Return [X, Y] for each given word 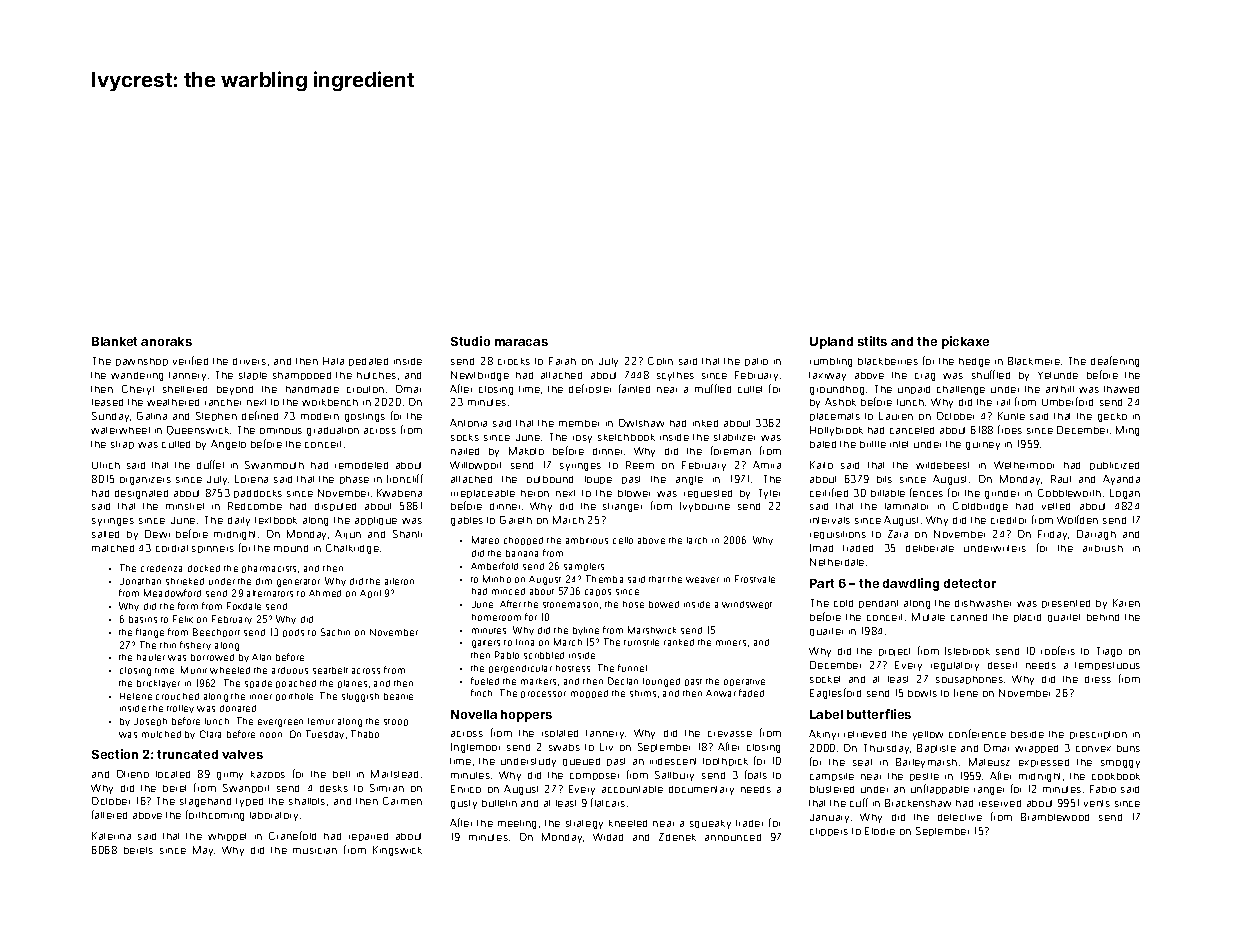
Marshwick [652, 630]
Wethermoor [1024, 465]
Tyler [769, 494]
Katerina [111, 836]
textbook [276, 520]
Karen [1126, 603]
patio [756, 362]
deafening [1115, 361]
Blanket [114, 341]
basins [143, 619]
